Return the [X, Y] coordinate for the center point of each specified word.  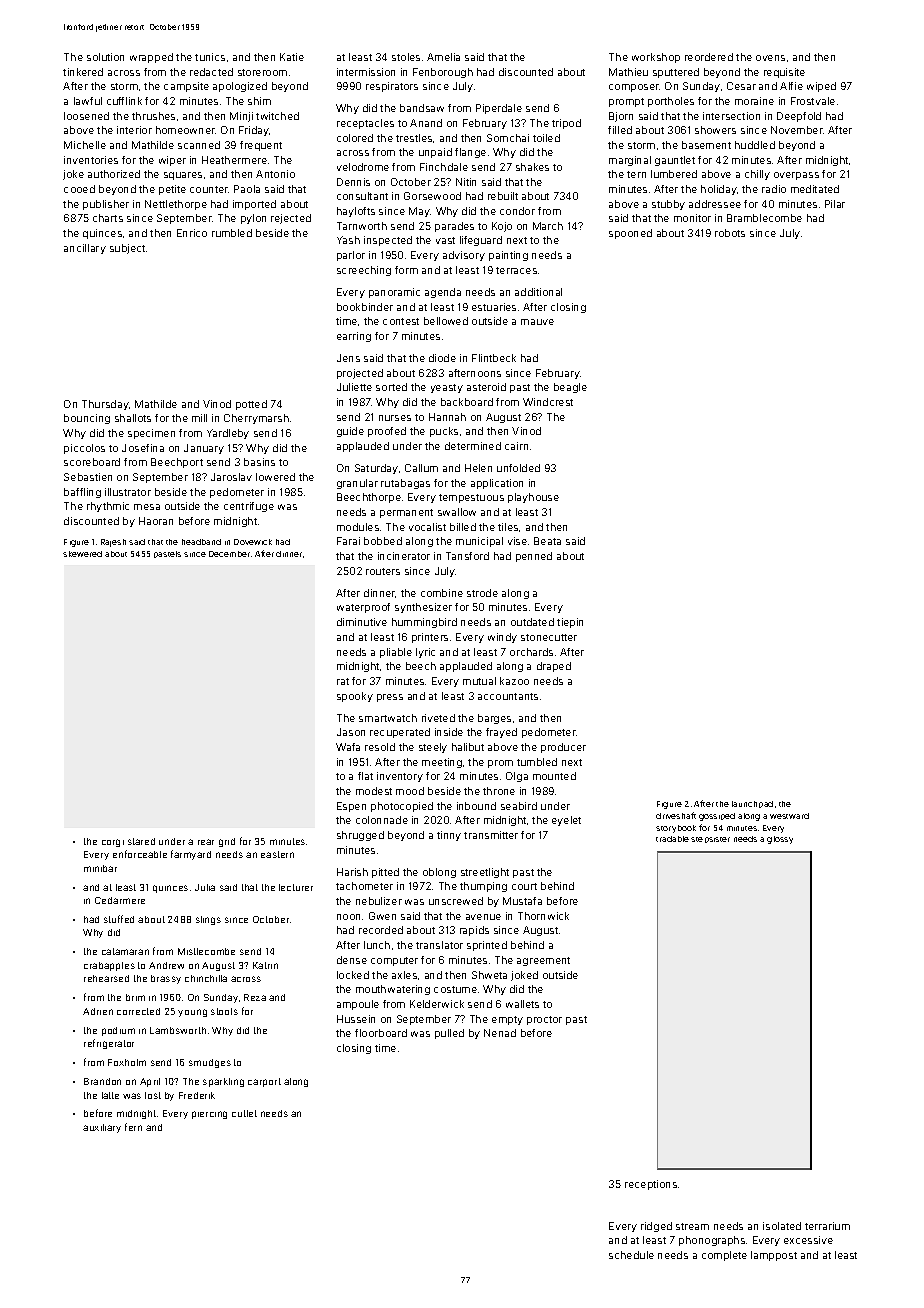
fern [133, 1127]
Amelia [443, 57]
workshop [656, 58]
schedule [631, 1255]
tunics [210, 57]
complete [724, 1256]
